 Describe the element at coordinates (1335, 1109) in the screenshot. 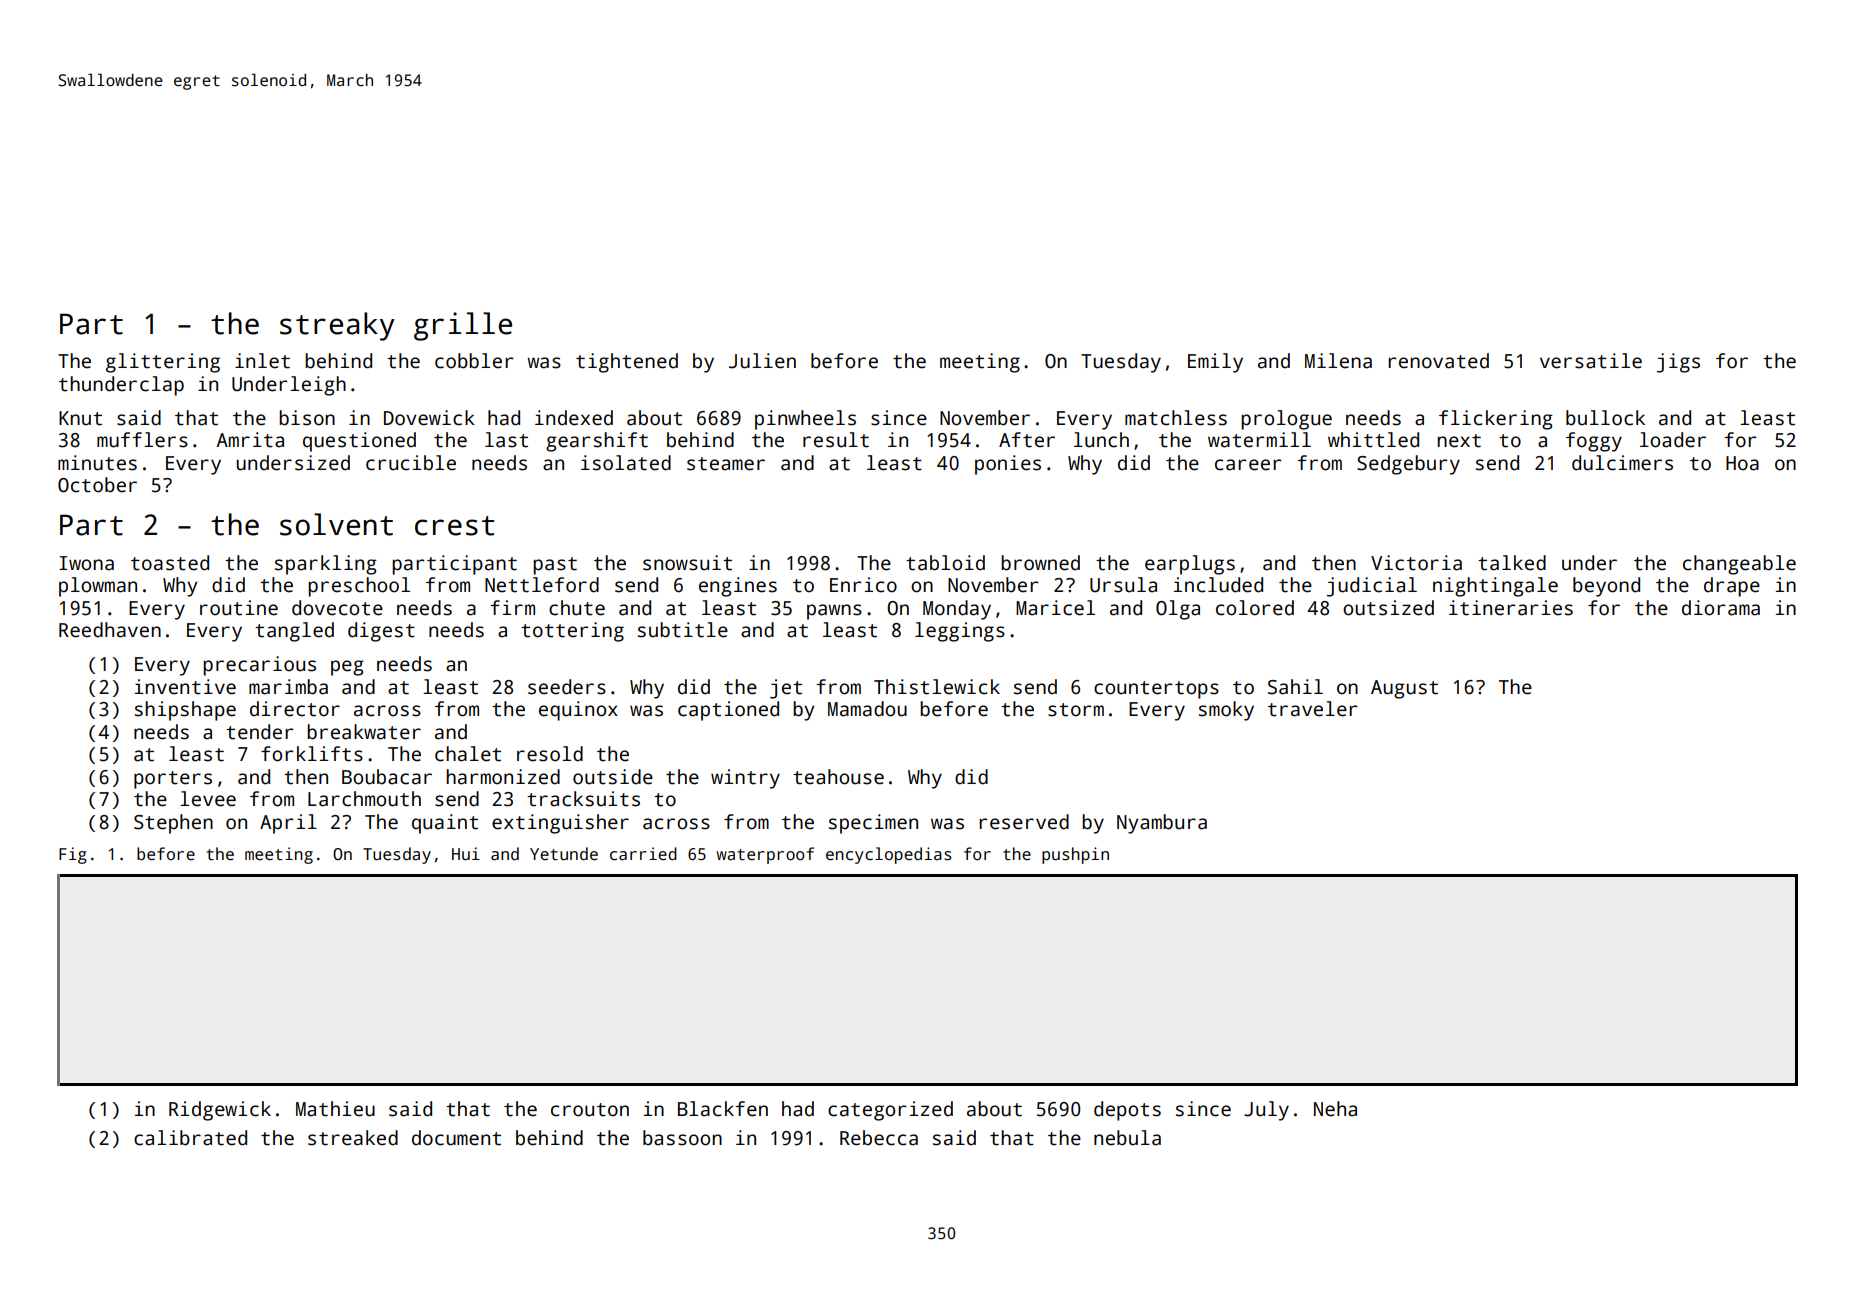

I see `Neha` at that location.
